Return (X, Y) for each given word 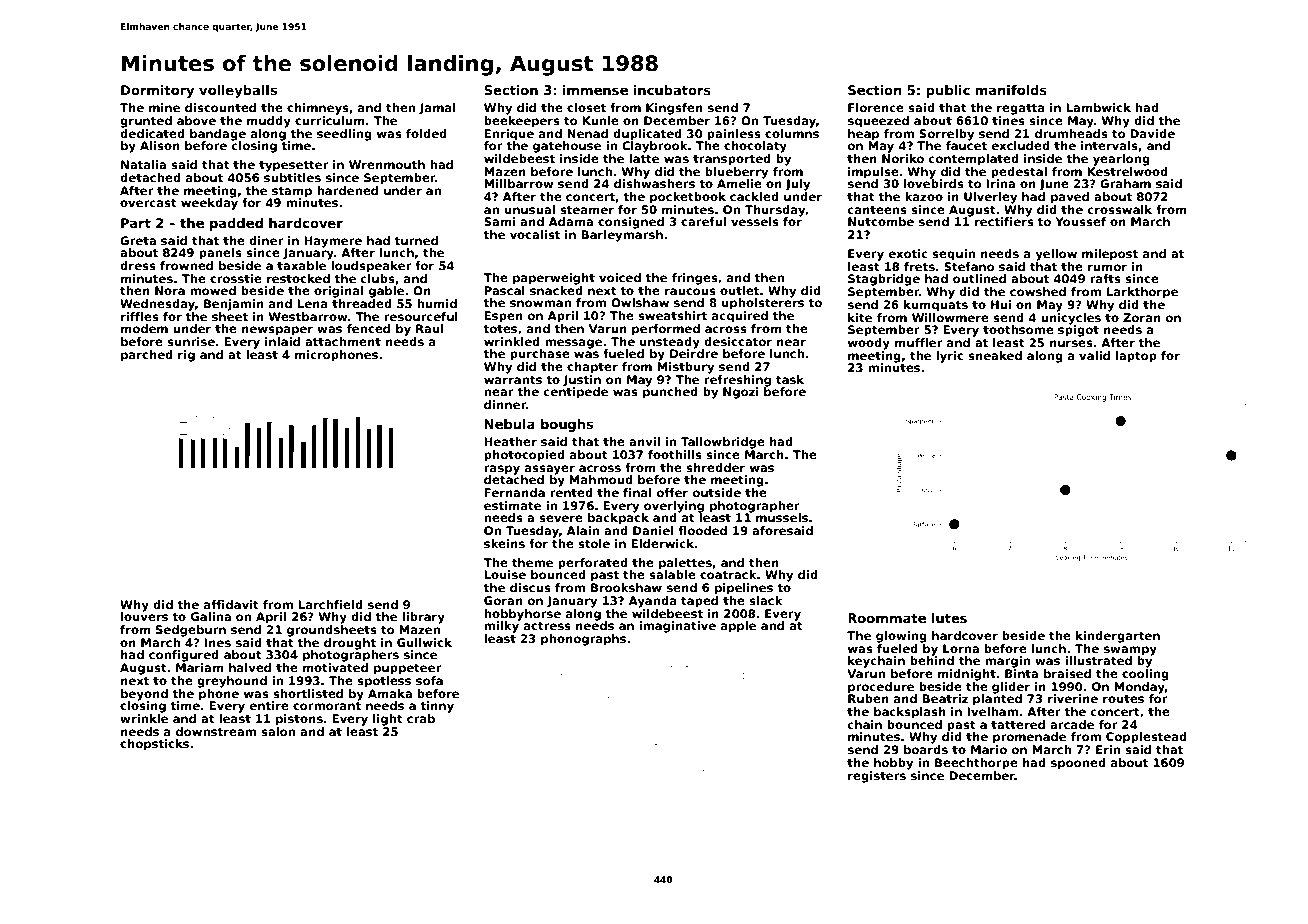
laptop (1136, 357)
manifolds (1011, 90)
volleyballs (238, 91)
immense (595, 90)
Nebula (510, 424)
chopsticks (154, 745)
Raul (430, 328)
